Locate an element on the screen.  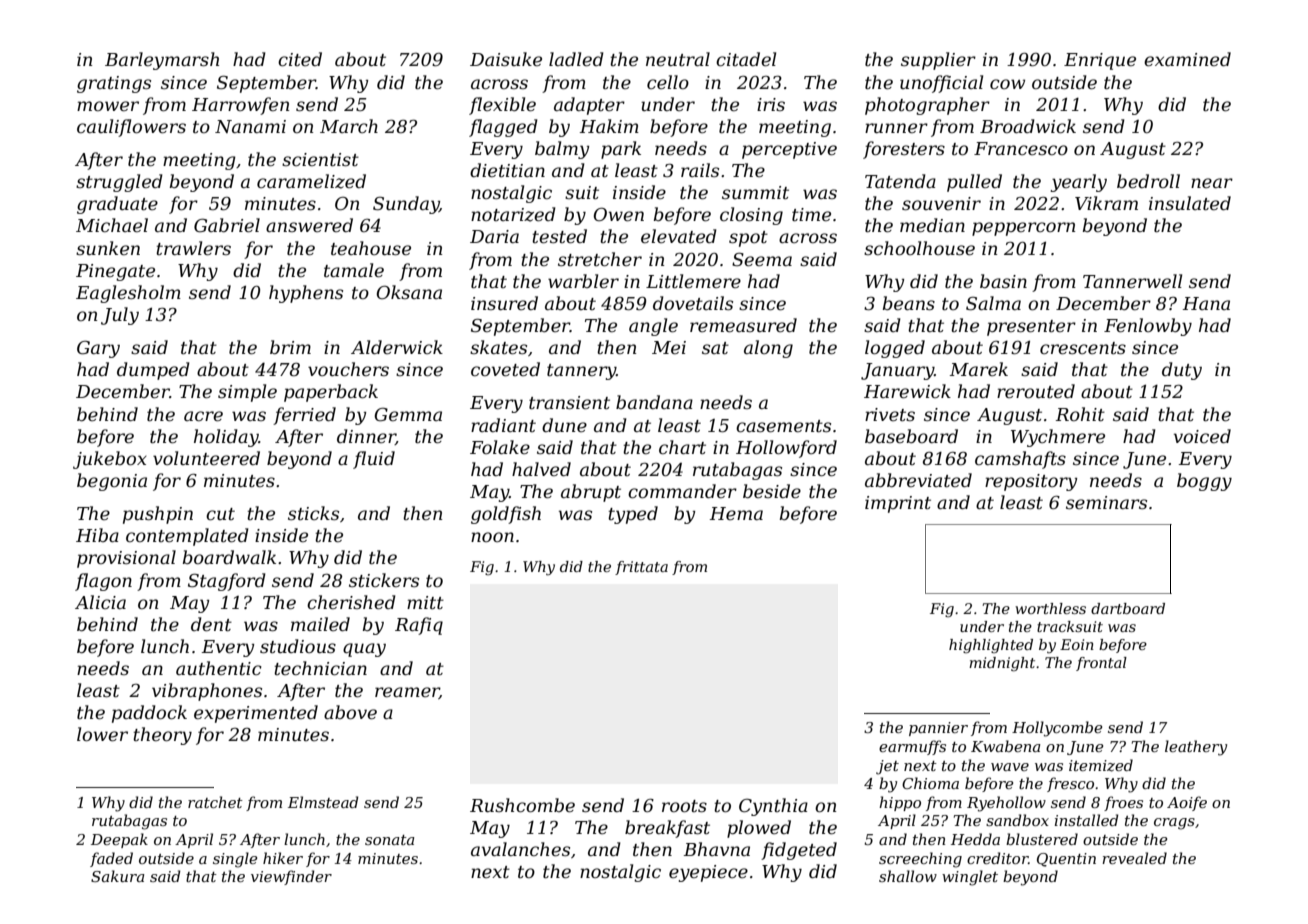
baseboard is located at coordinates (911, 436).
